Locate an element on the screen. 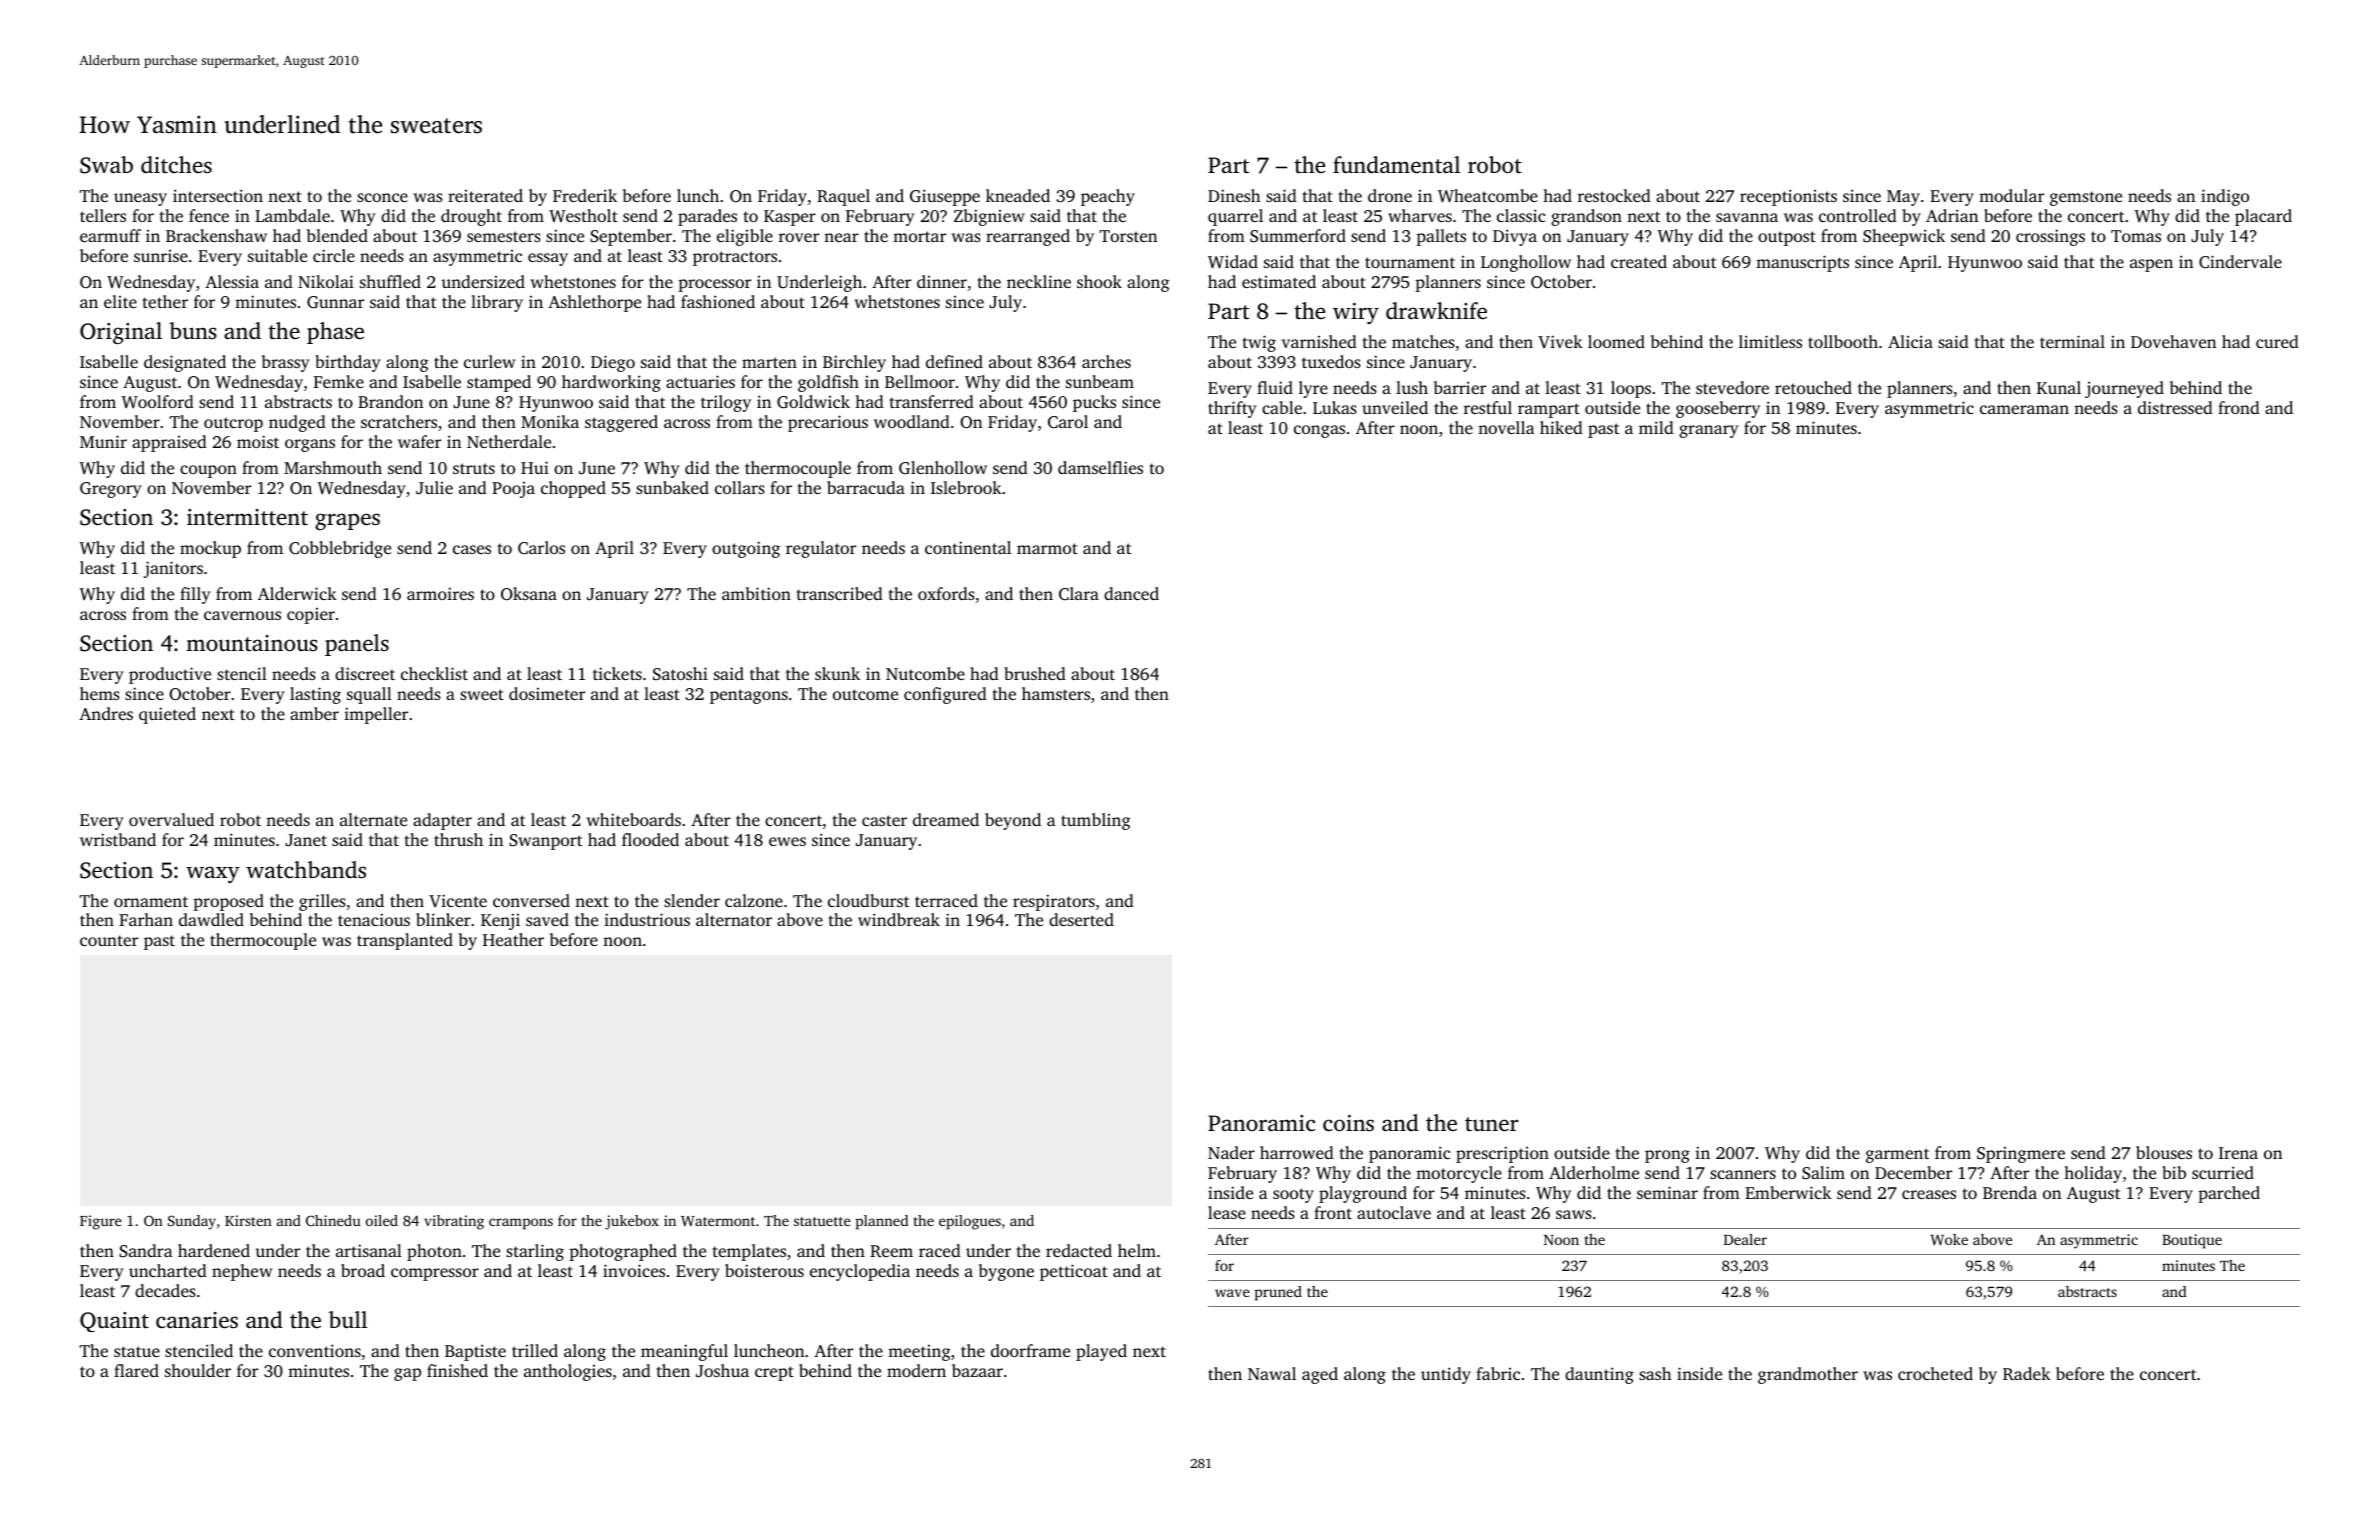 This screenshot has width=2380, height=1540. coins is located at coordinates (1348, 1123).
